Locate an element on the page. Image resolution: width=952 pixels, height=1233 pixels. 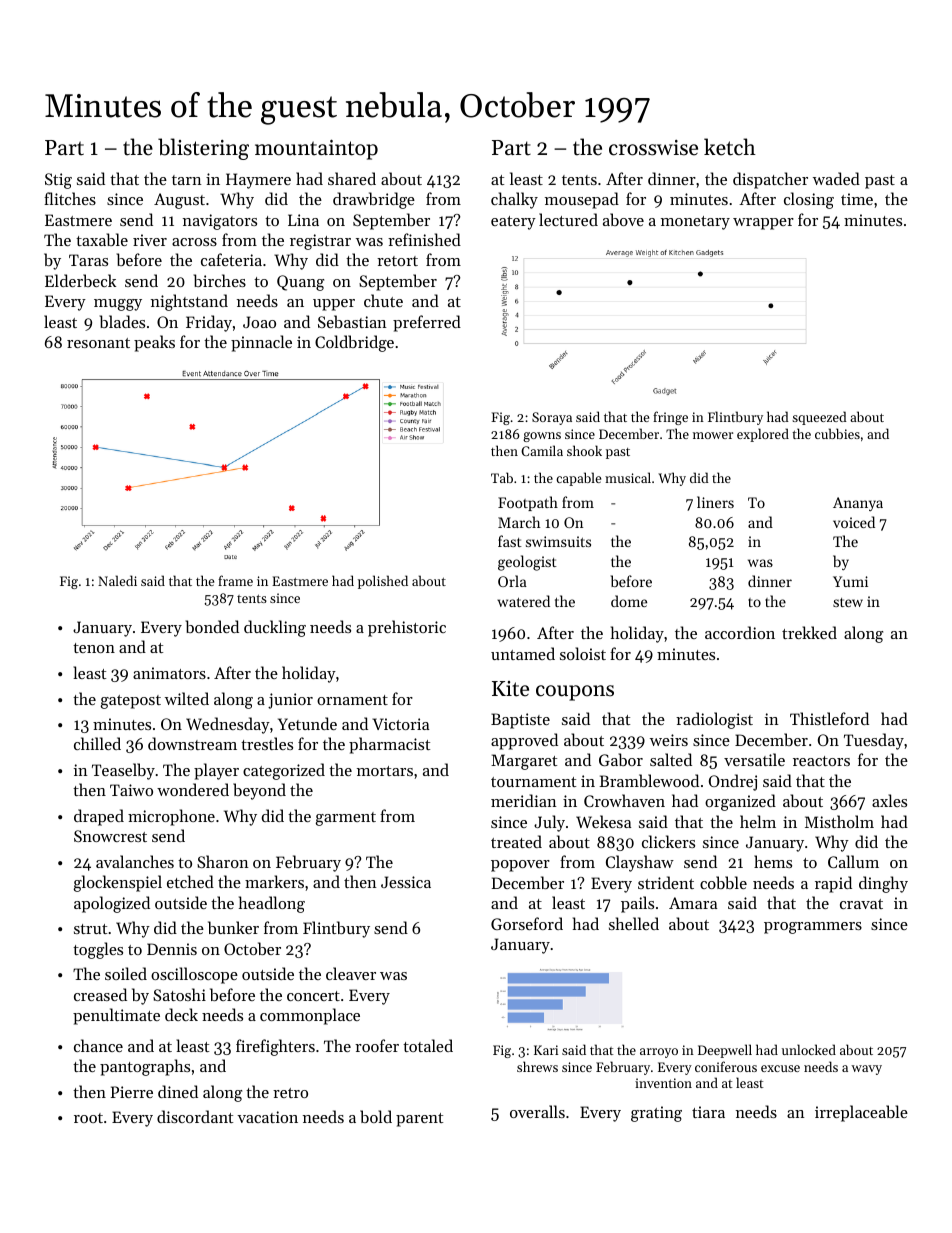
squeezed is located at coordinates (819, 418).
